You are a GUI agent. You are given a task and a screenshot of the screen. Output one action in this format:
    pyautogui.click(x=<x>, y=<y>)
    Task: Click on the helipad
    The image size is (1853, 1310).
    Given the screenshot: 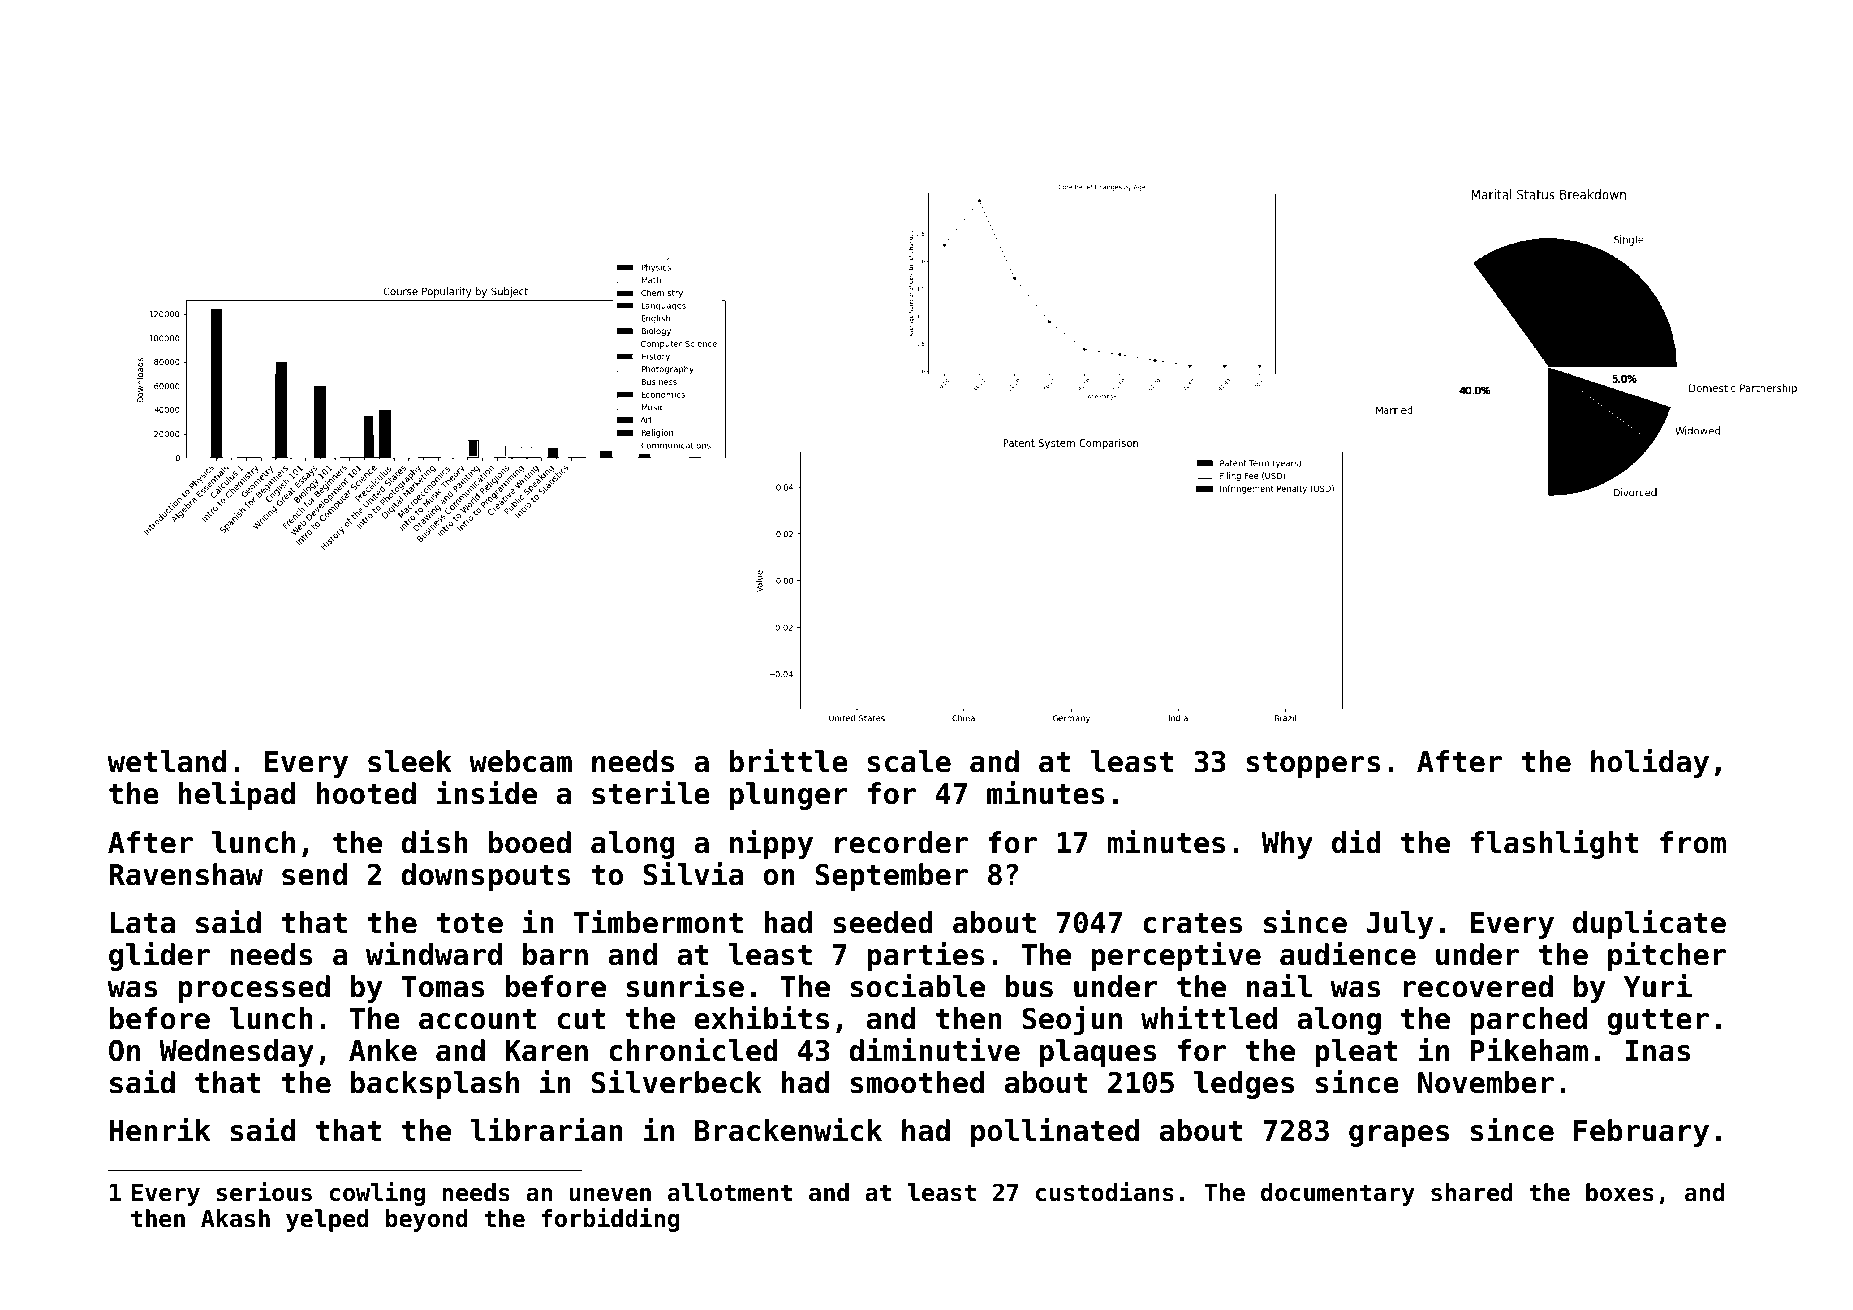 What is the action you would take?
    pyautogui.click(x=237, y=795)
